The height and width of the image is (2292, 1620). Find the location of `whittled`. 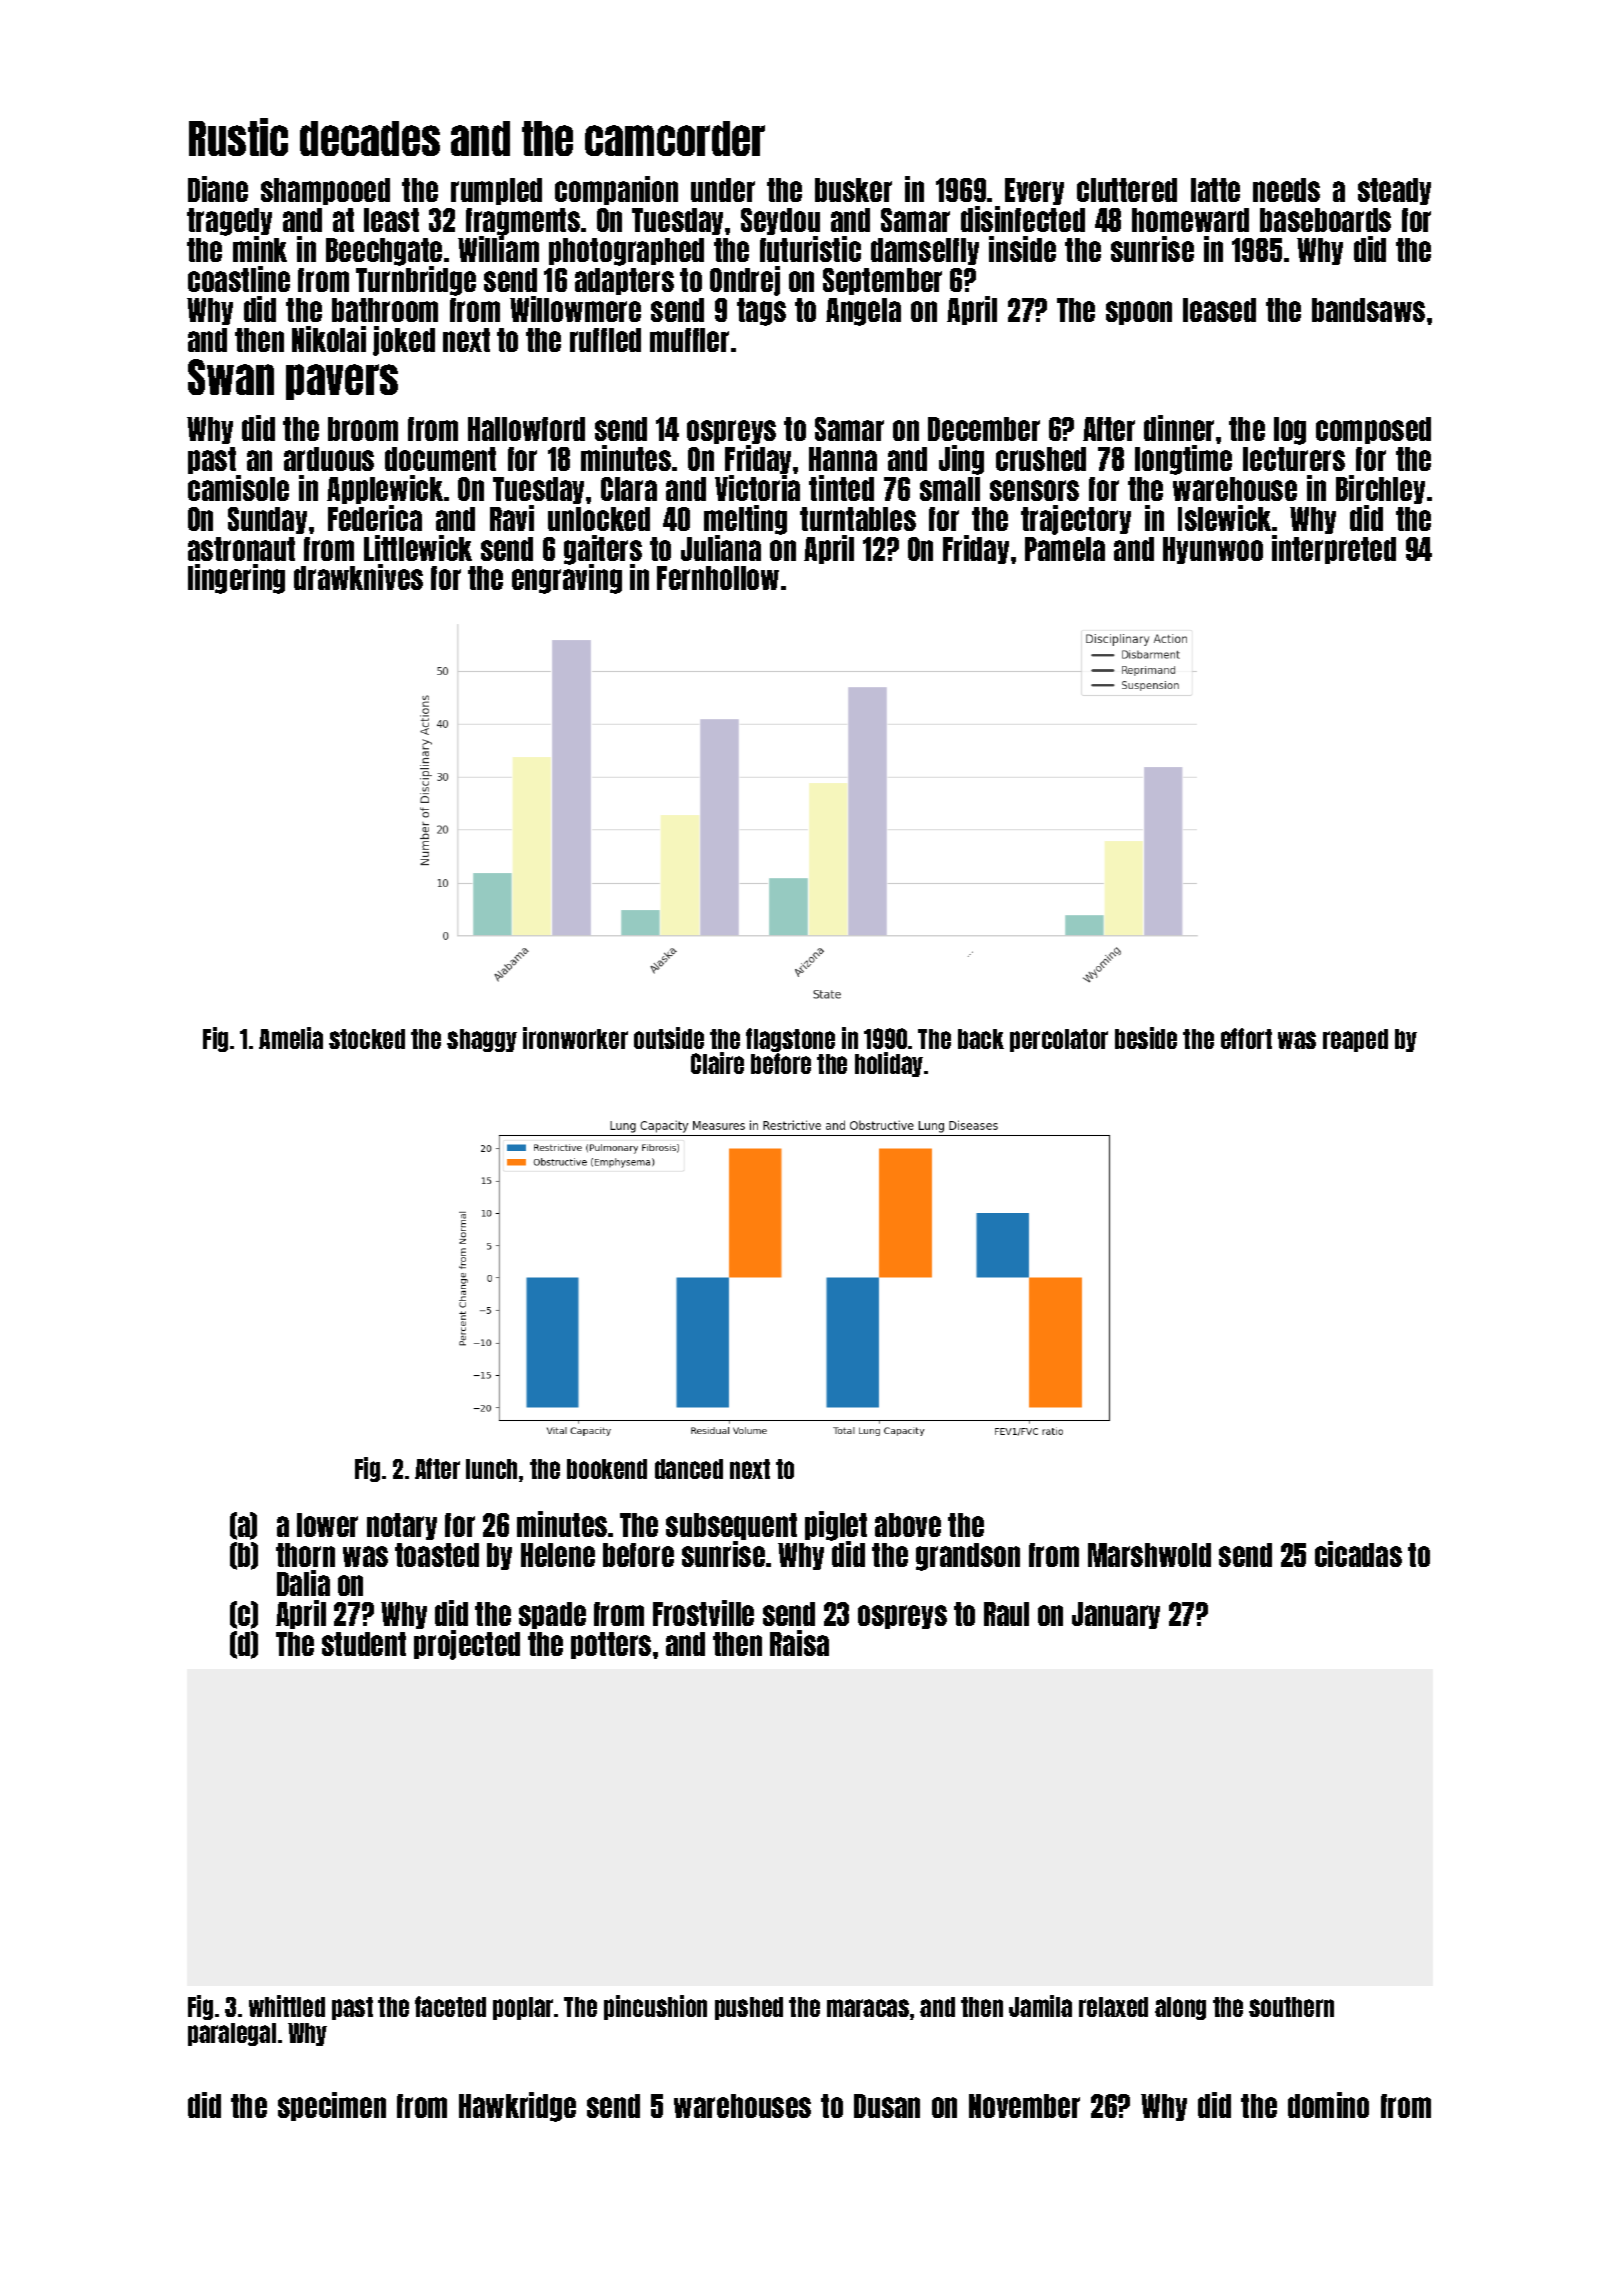

whittled is located at coordinates (287, 2006).
